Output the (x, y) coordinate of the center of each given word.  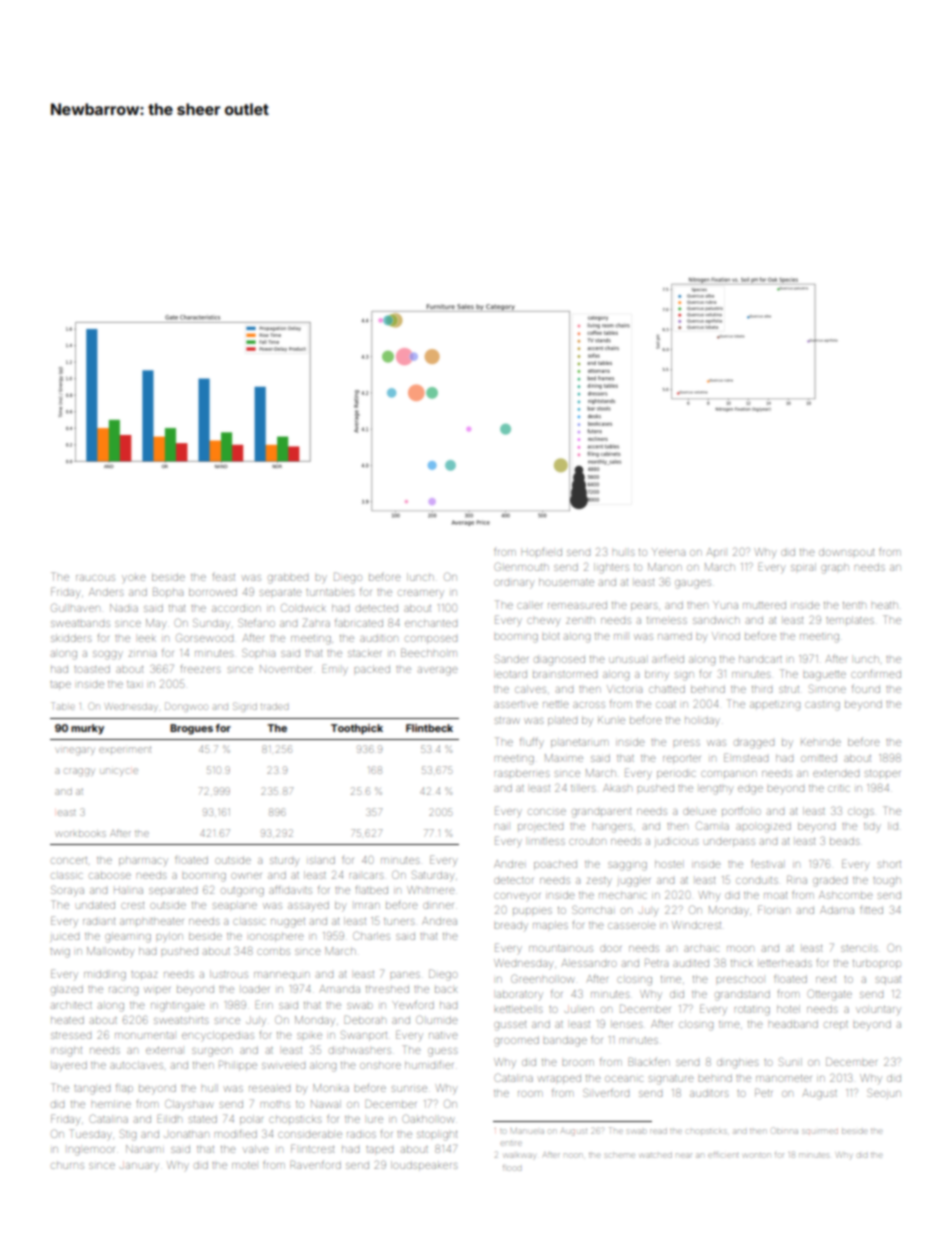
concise (547, 812)
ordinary (514, 584)
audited (691, 963)
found (866, 688)
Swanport (364, 1035)
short (889, 864)
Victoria (624, 689)
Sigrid (245, 707)
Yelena (668, 552)
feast (224, 576)
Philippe (238, 1065)
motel (244, 1165)
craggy (79, 772)
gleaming (128, 937)
